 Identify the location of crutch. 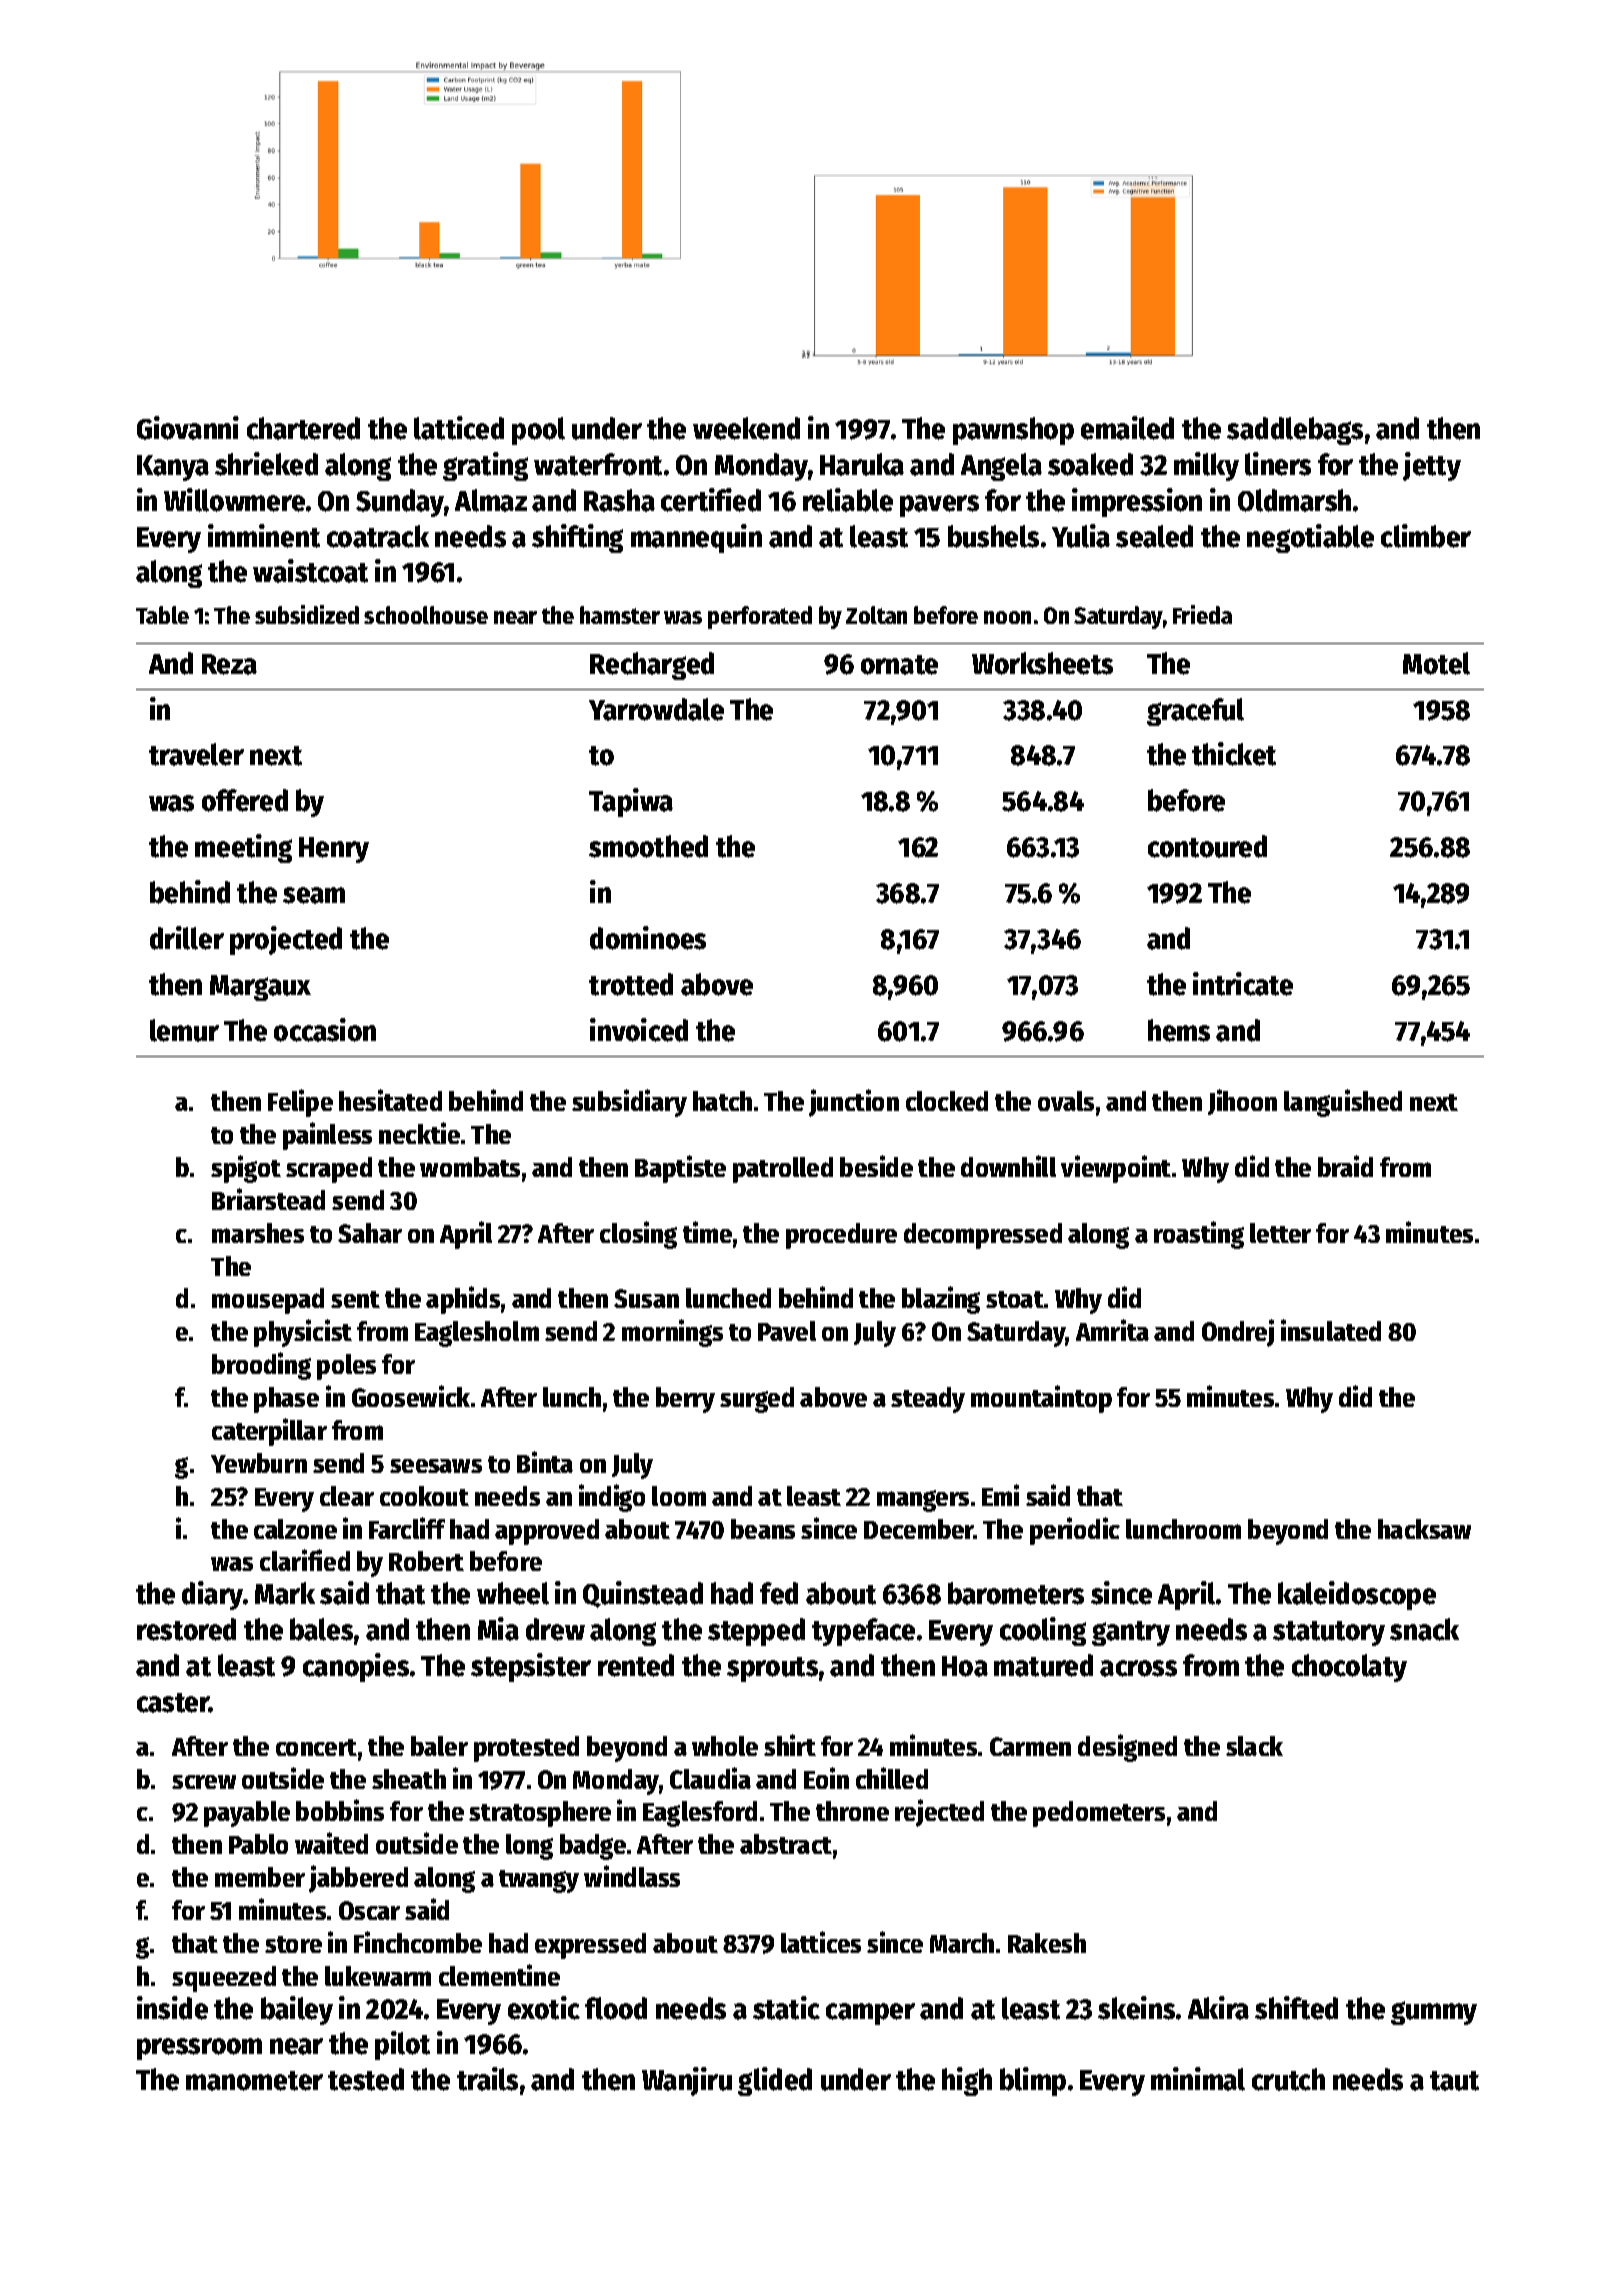
(1288, 2079).
